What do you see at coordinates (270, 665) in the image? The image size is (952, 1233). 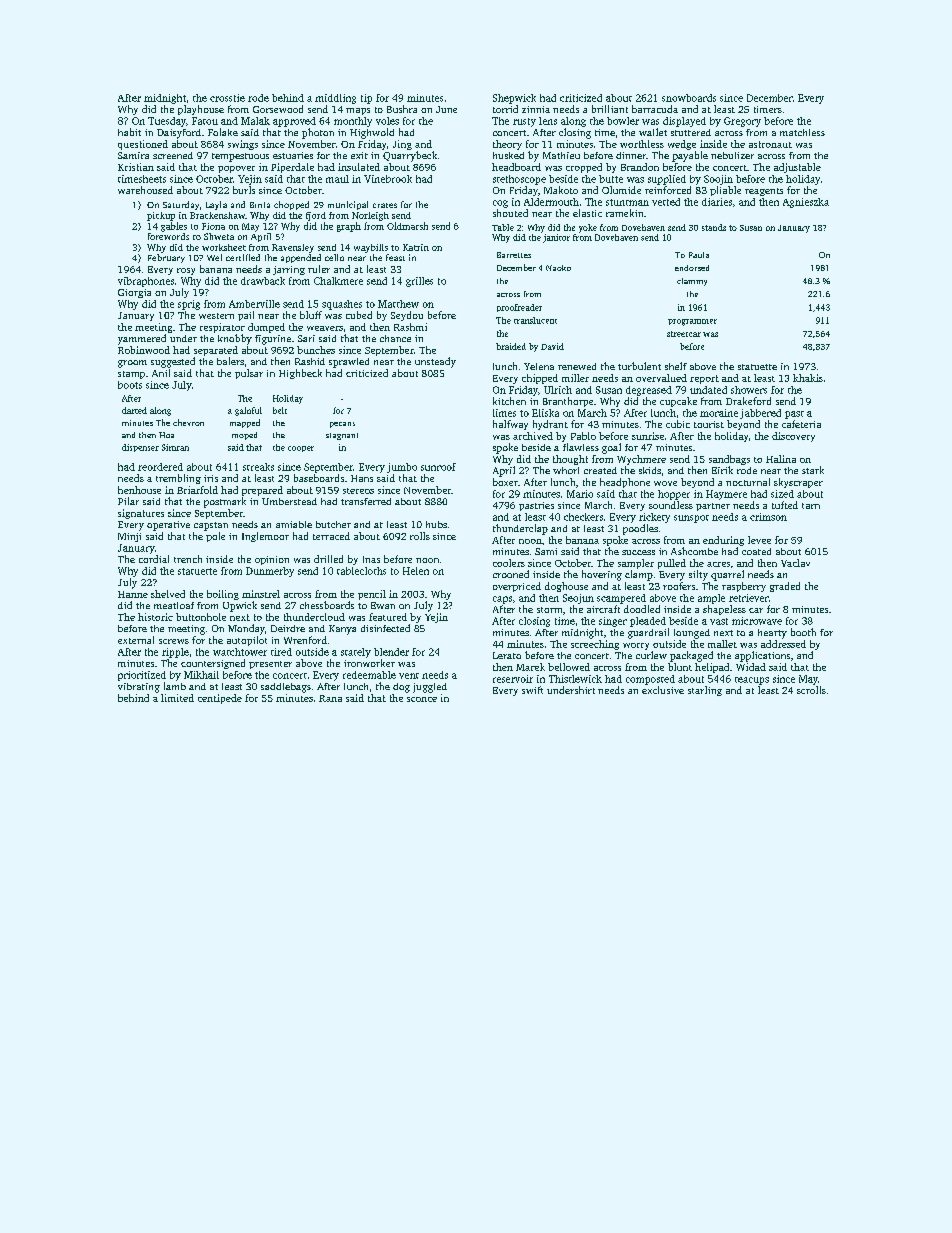 I see `presenter` at bounding box center [270, 665].
